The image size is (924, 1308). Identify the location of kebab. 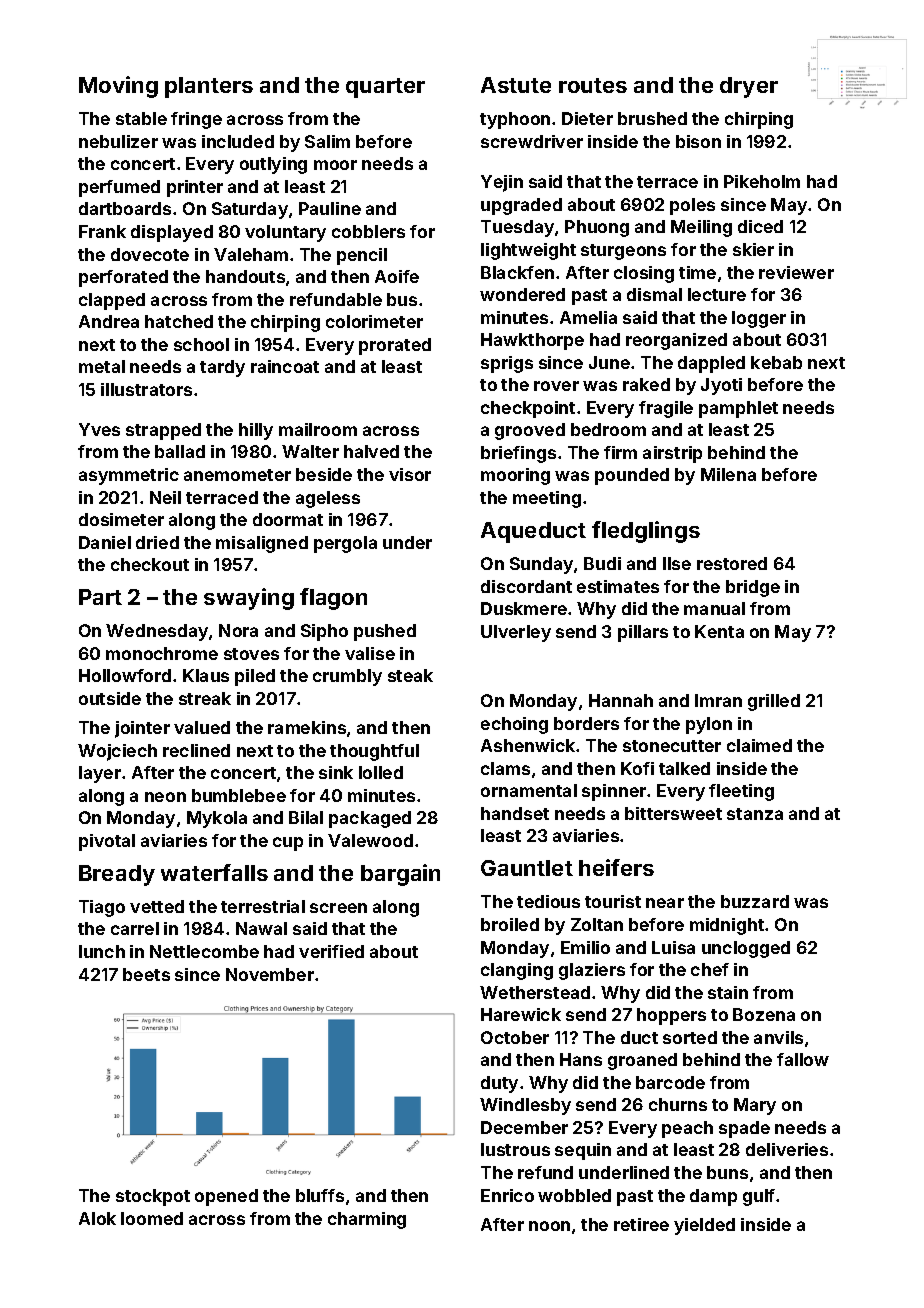
(776, 362).
